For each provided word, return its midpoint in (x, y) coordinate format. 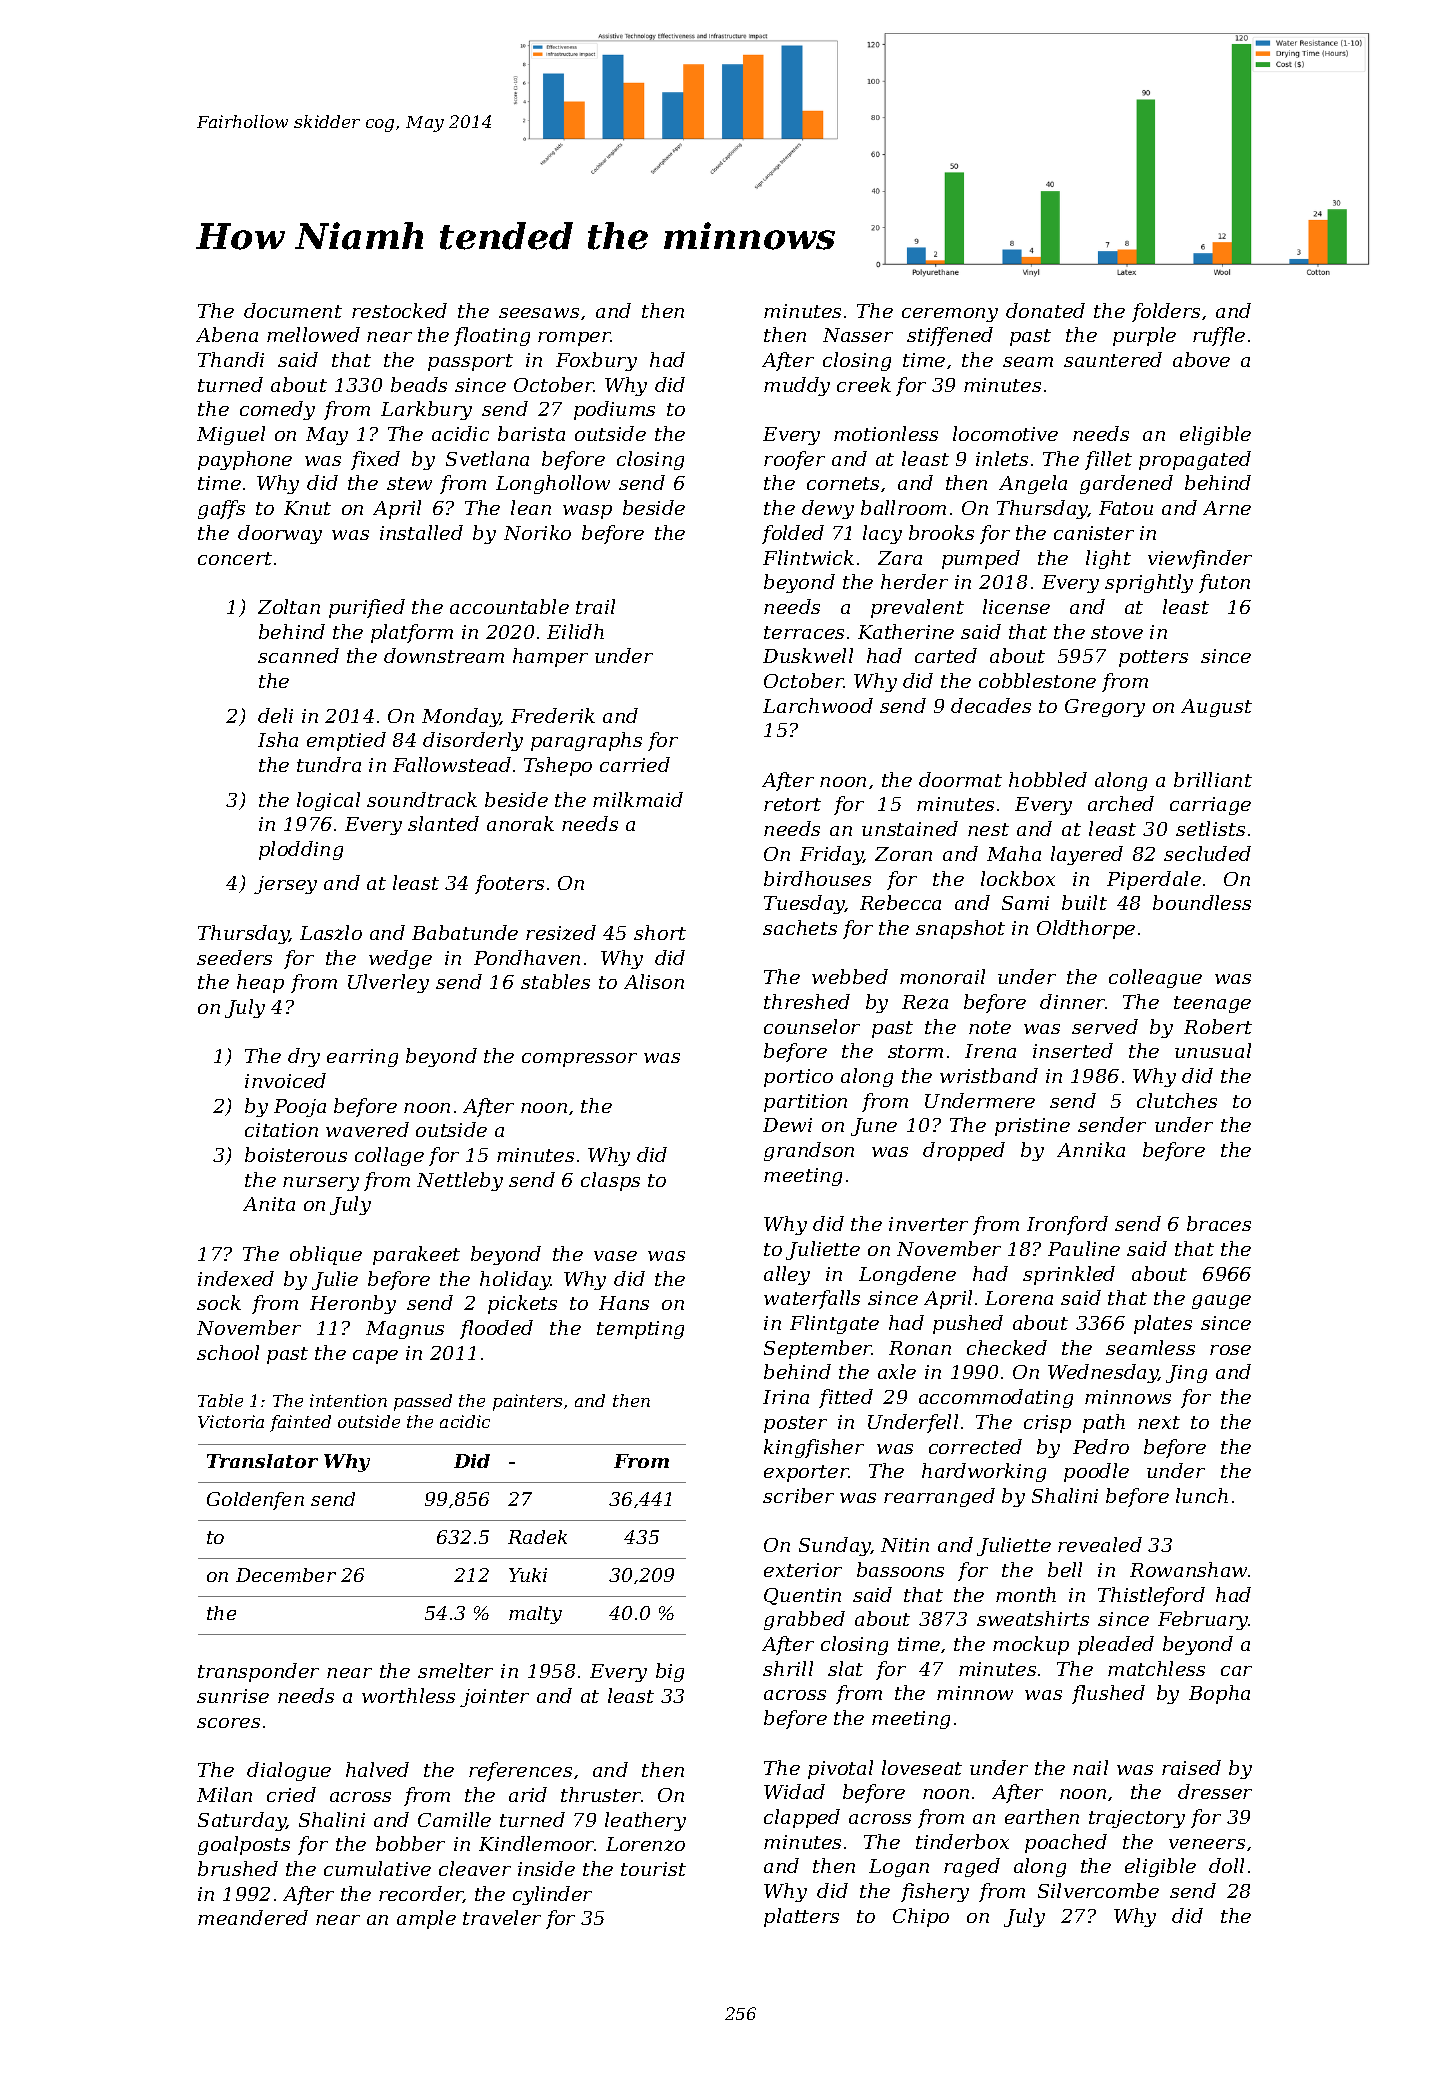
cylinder (552, 1895)
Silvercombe (1098, 1890)
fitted (846, 1398)
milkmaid (638, 799)
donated (1045, 310)
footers (509, 884)
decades (991, 705)
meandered (253, 1917)
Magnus (405, 1330)
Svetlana (487, 458)
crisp (1047, 1424)
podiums (614, 410)
